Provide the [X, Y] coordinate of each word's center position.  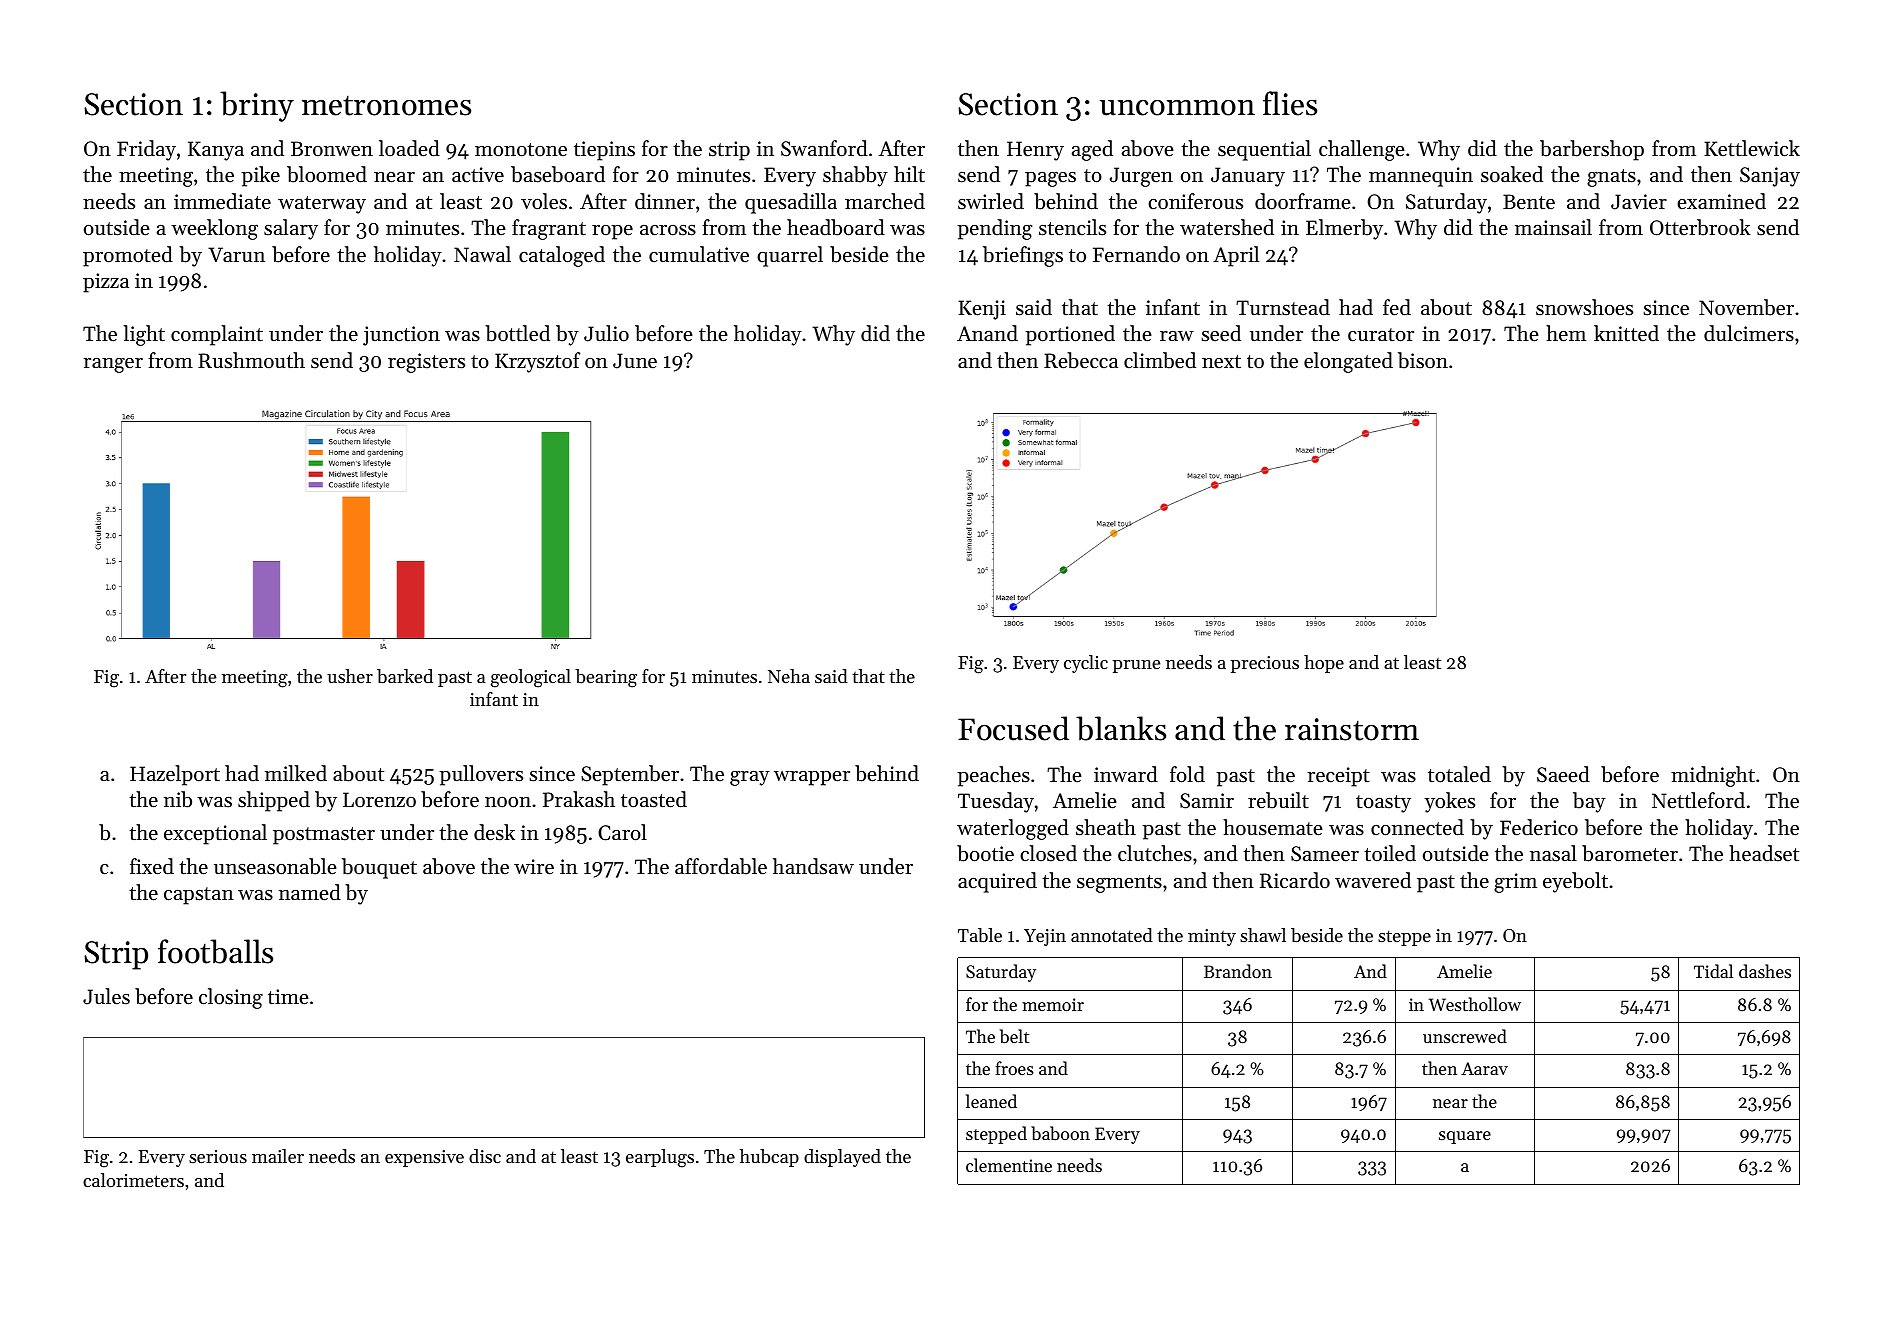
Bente [1529, 202]
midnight [1713, 776]
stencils [1072, 227]
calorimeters [133, 1180]
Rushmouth [251, 360]
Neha [789, 676]
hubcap [769, 1158]
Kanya [216, 151]
